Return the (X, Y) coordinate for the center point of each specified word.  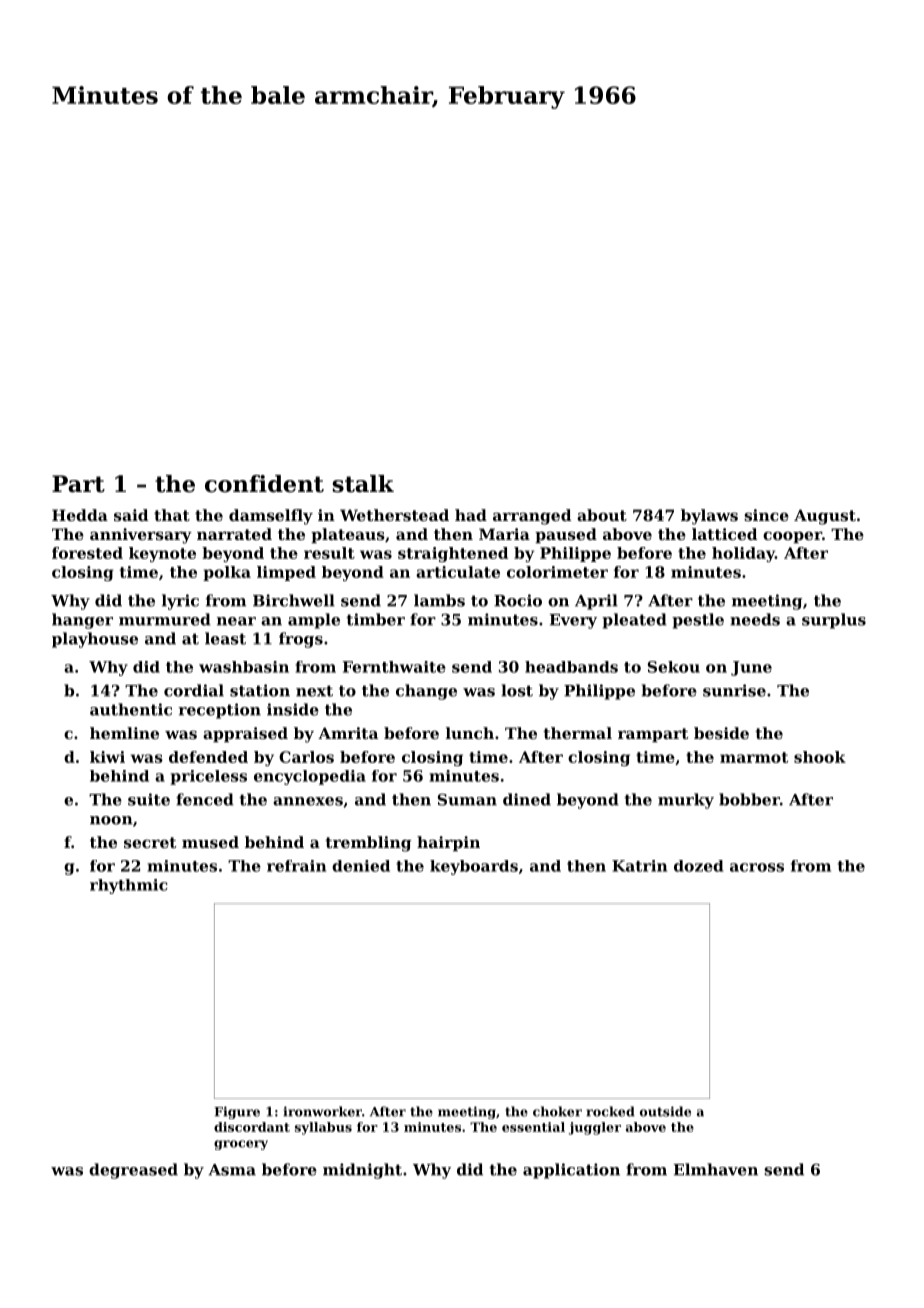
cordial (194, 690)
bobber (749, 799)
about (602, 515)
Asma (232, 1170)
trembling (368, 844)
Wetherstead (394, 515)
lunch (470, 733)
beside (721, 733)
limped (286, 573)
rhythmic (129, 886)
